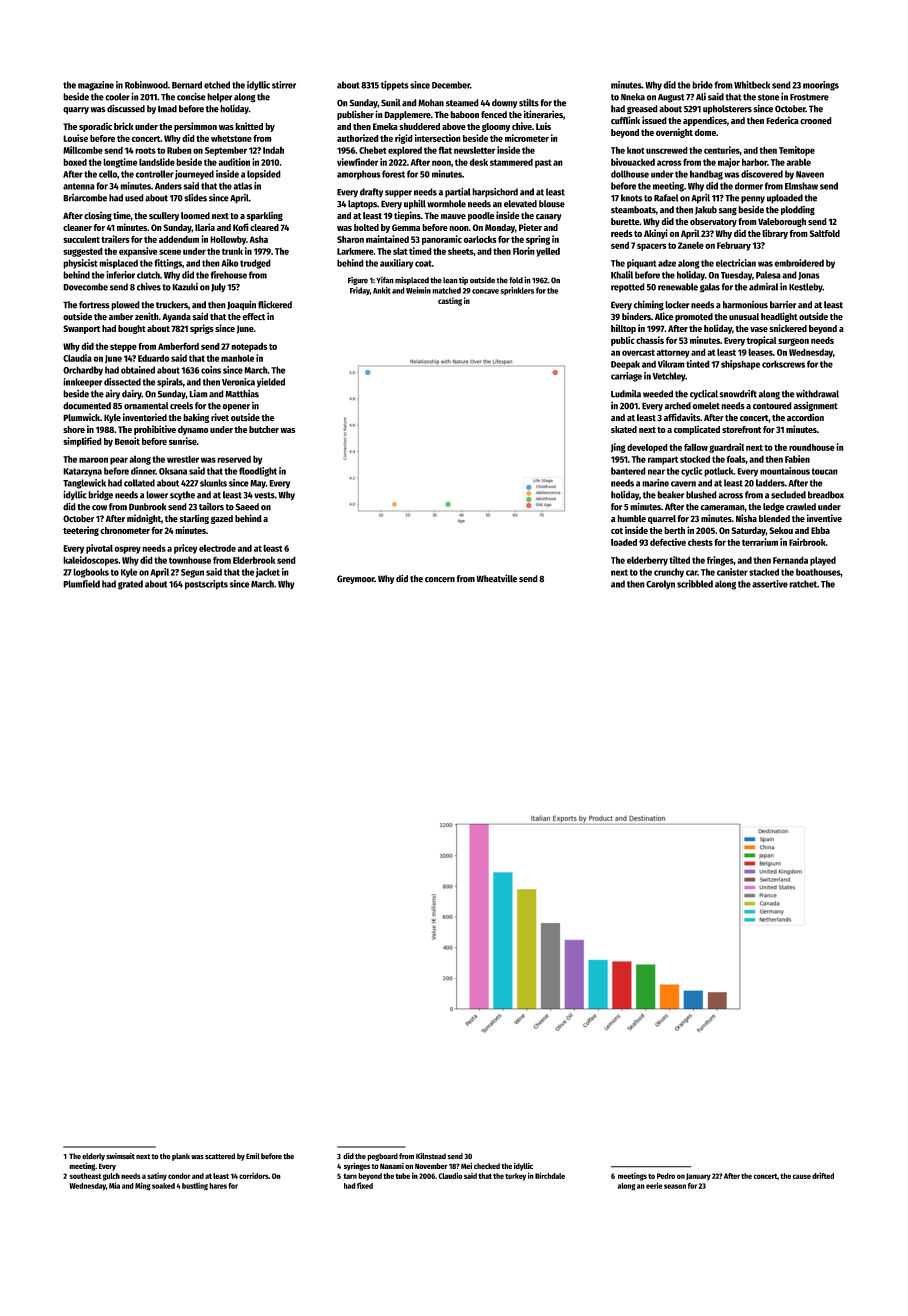 The width and height of the page is (908, 1316). Describe the element at coordinates (181, 1157) in the page. I see `plank` at that location.
